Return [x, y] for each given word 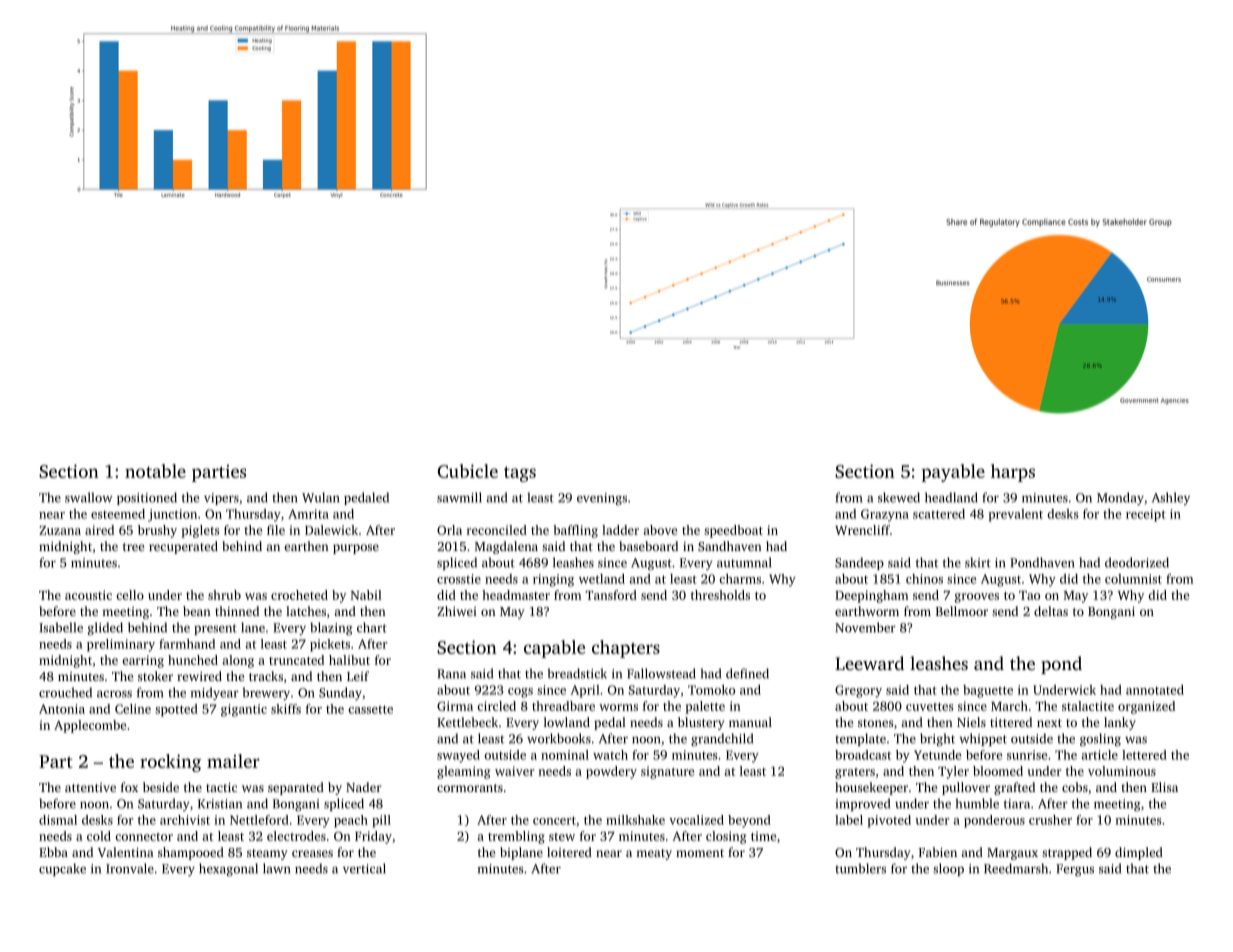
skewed [899, 497]
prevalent [1016, 515]
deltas [1051, 611]
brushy [157, 531]
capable [554, 649]
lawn [276, 868]
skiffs [286, 709]
